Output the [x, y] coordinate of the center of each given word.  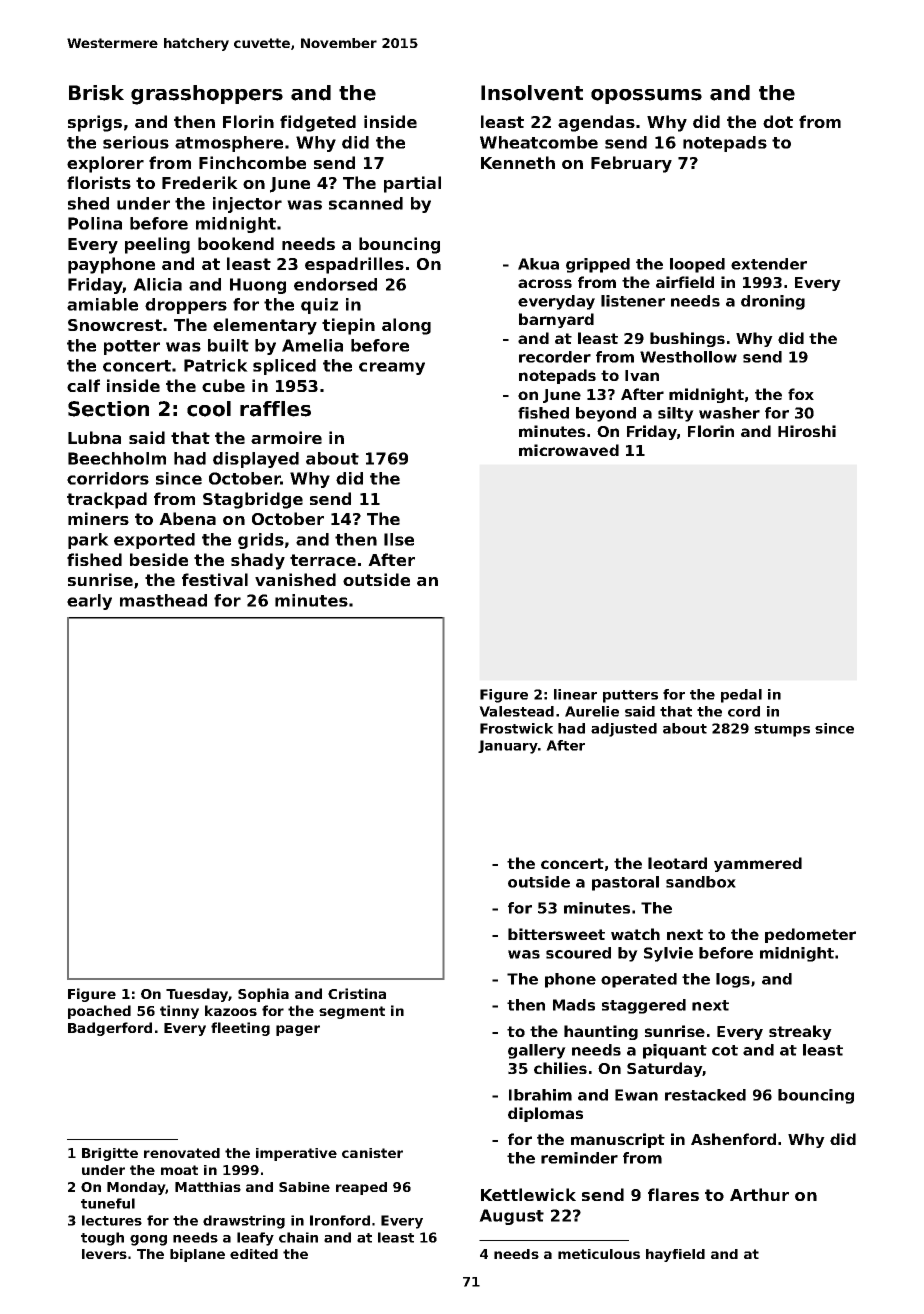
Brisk [96, 93]
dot [778, 121]
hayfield [675, 1255]
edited [254, 1254]
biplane [197, 1255]
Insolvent [532, 93]
